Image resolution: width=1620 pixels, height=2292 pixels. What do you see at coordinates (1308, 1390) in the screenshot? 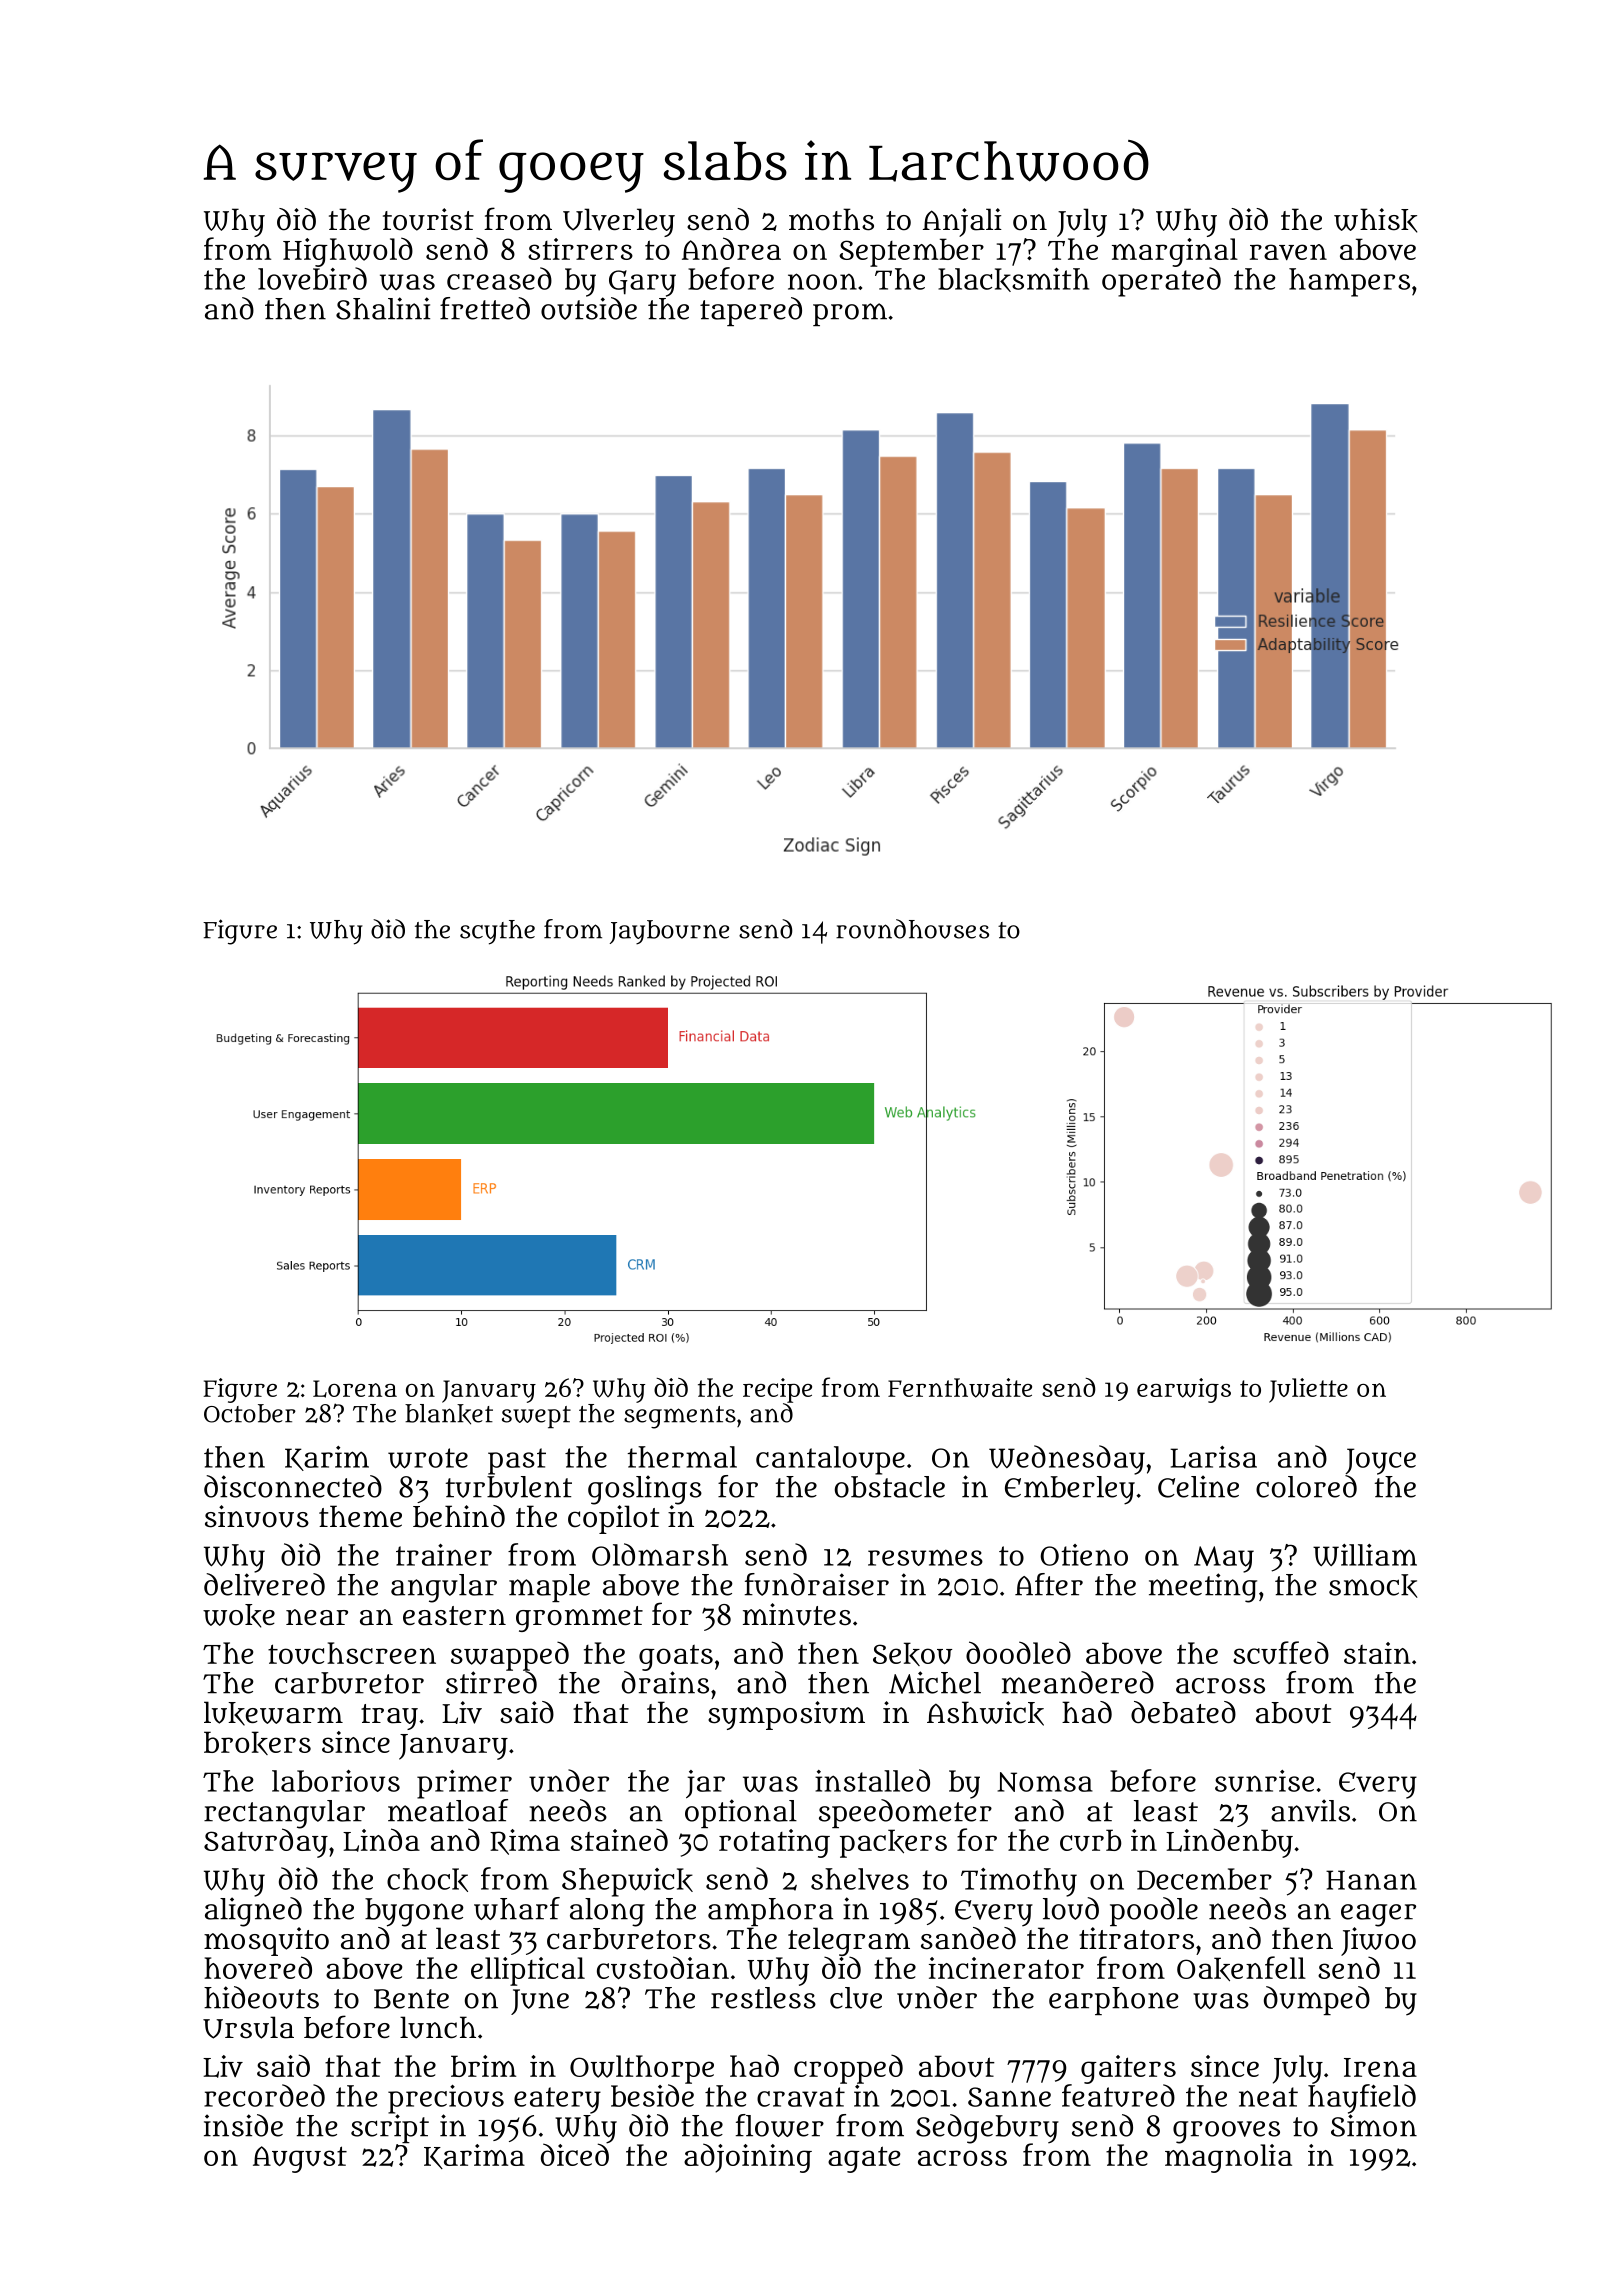
I see `Juliette` at bounding box center [1308, 1390].
